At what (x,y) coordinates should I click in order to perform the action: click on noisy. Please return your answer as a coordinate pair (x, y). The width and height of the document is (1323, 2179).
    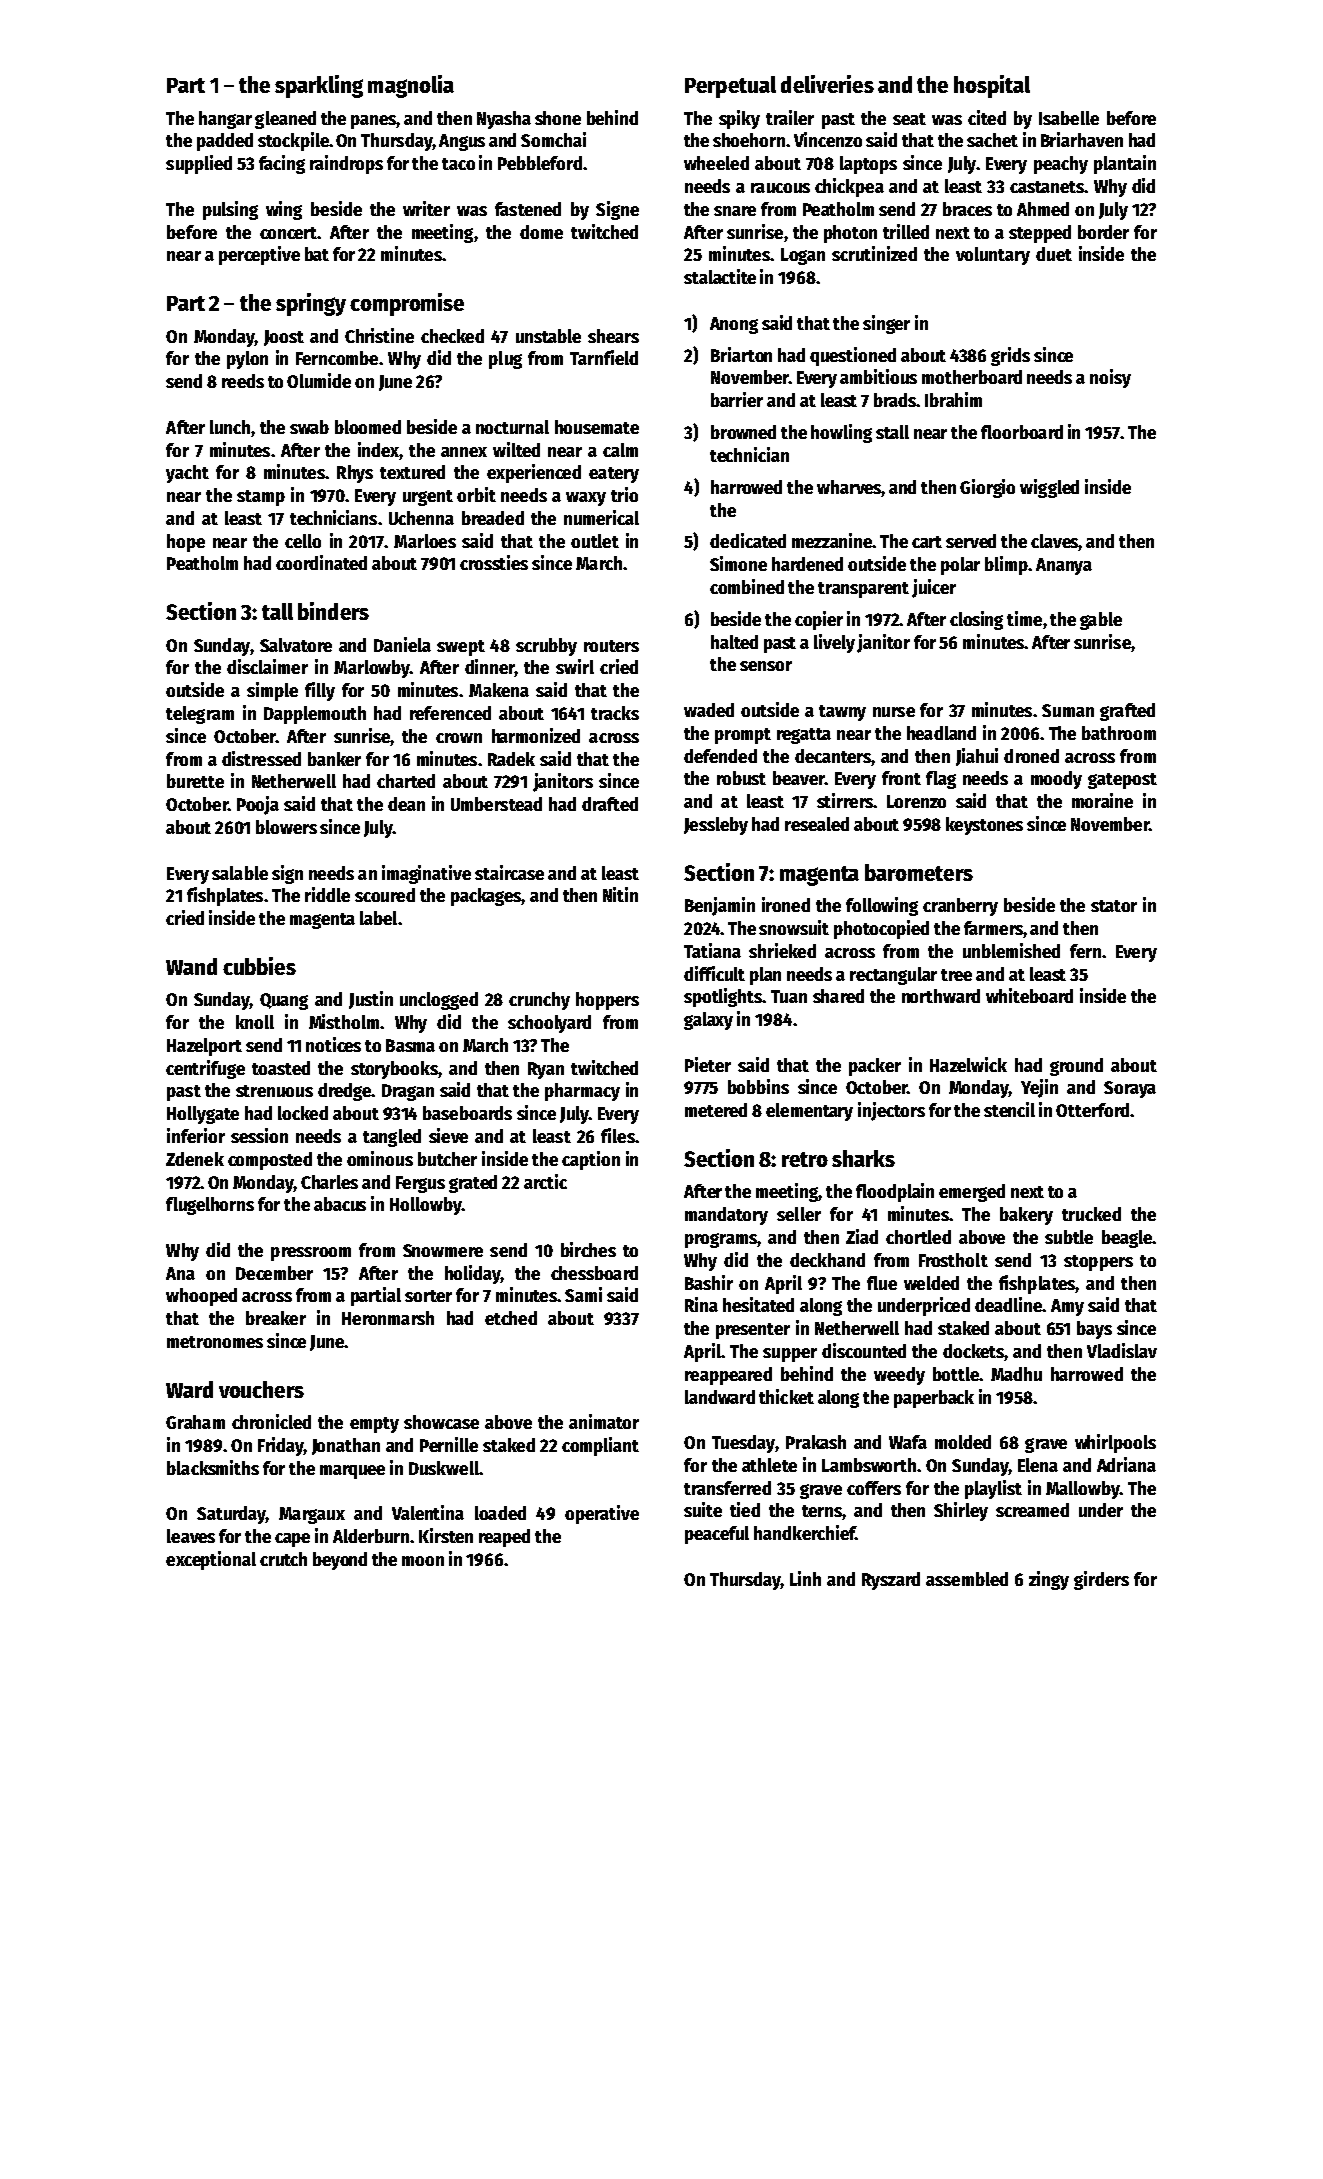
    Looking at the image, I should click on (1110, 378).
